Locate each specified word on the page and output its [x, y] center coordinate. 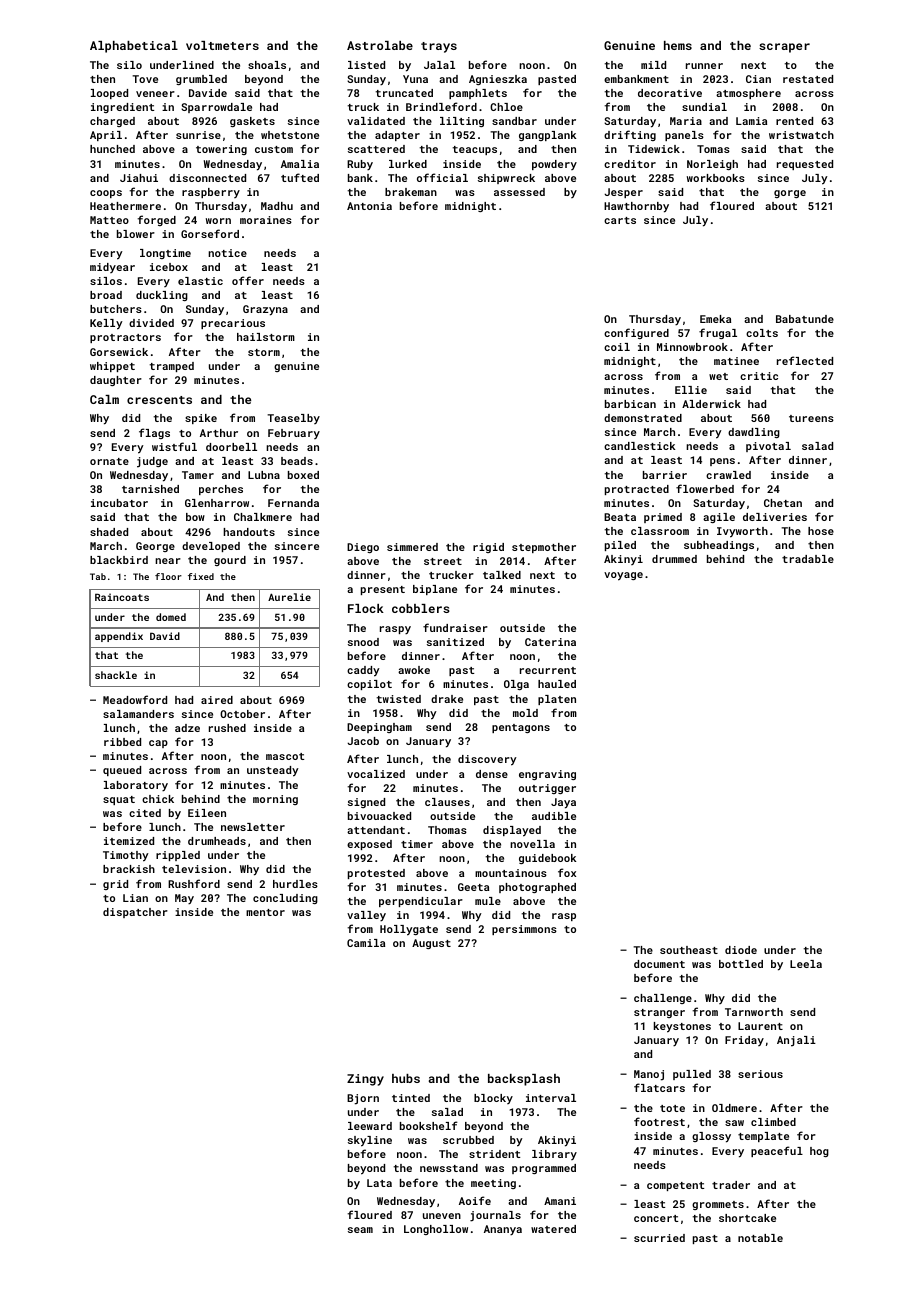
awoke [414, 670]
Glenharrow [217, 503]
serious [760, 1074]
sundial [704, 107]
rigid [488, 548]
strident [494, 1154]
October [242, 714]
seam [360, 1230]
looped [109, 94]
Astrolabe [380, 45]
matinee [736, 361]
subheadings [719, 546]
